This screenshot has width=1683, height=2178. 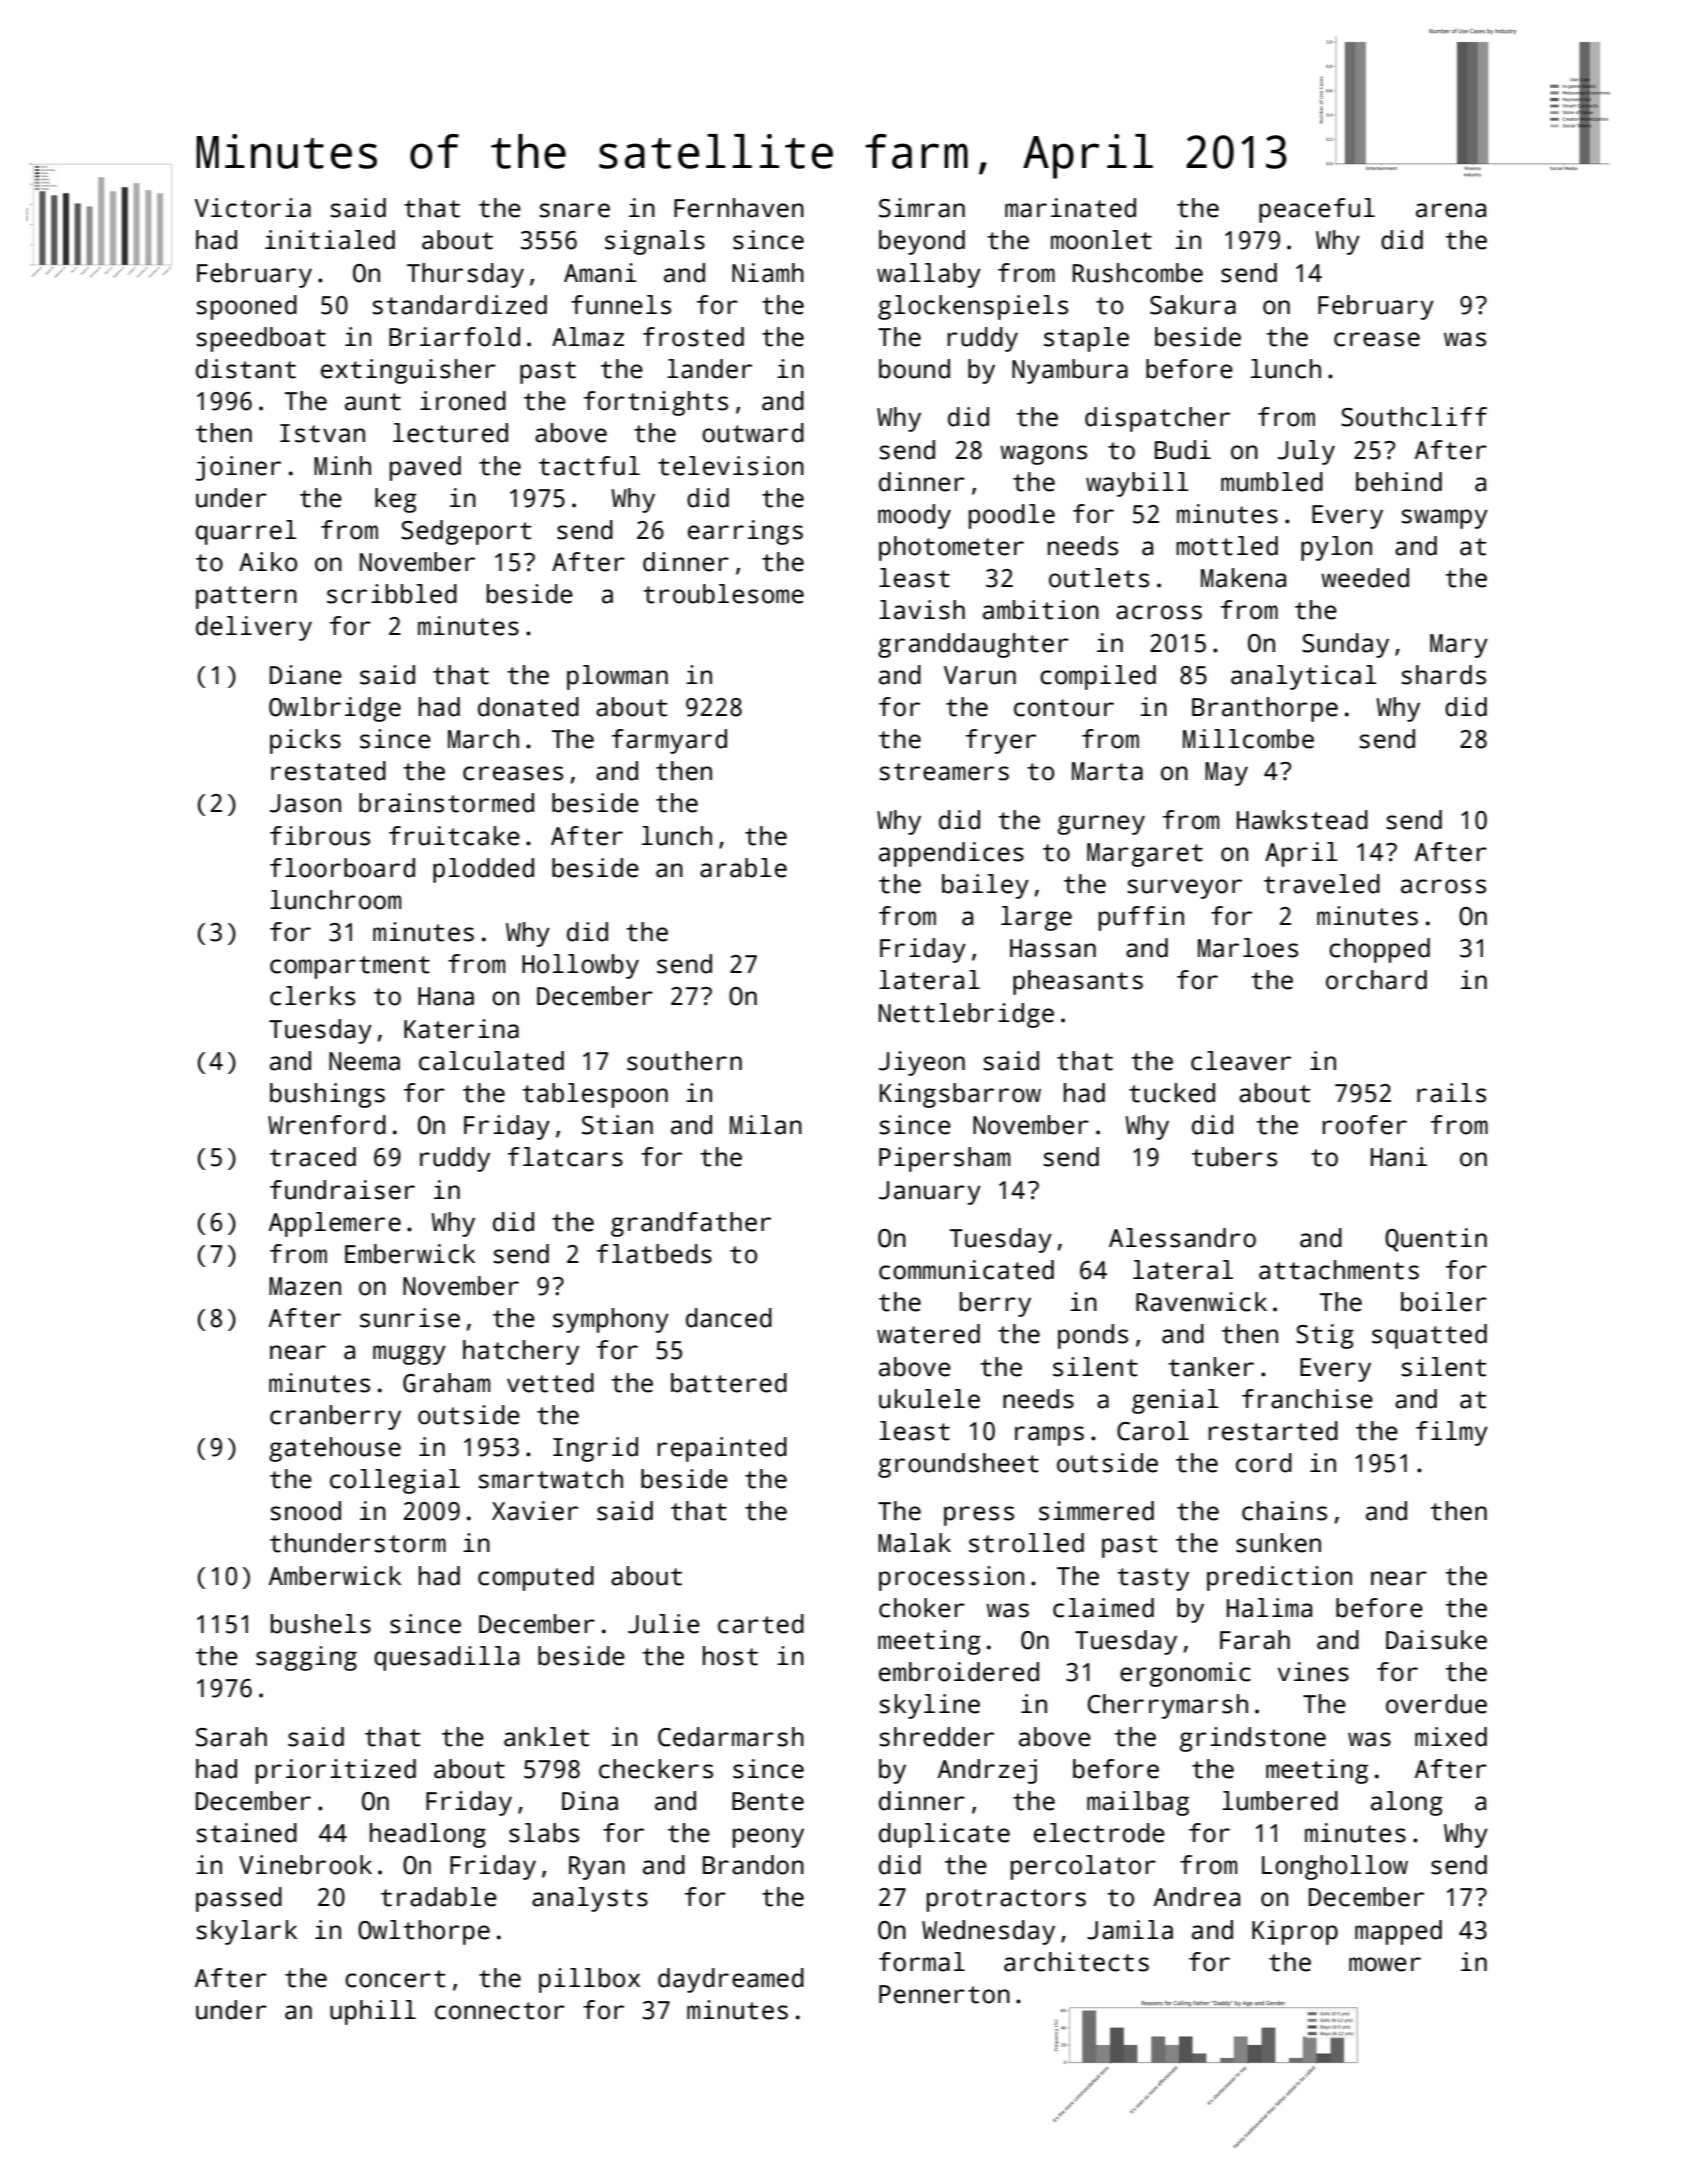 What do you see at coordinates (305, 1286) in the screenshot?
I see `Mazen` at bounding box center [305, 1286].
